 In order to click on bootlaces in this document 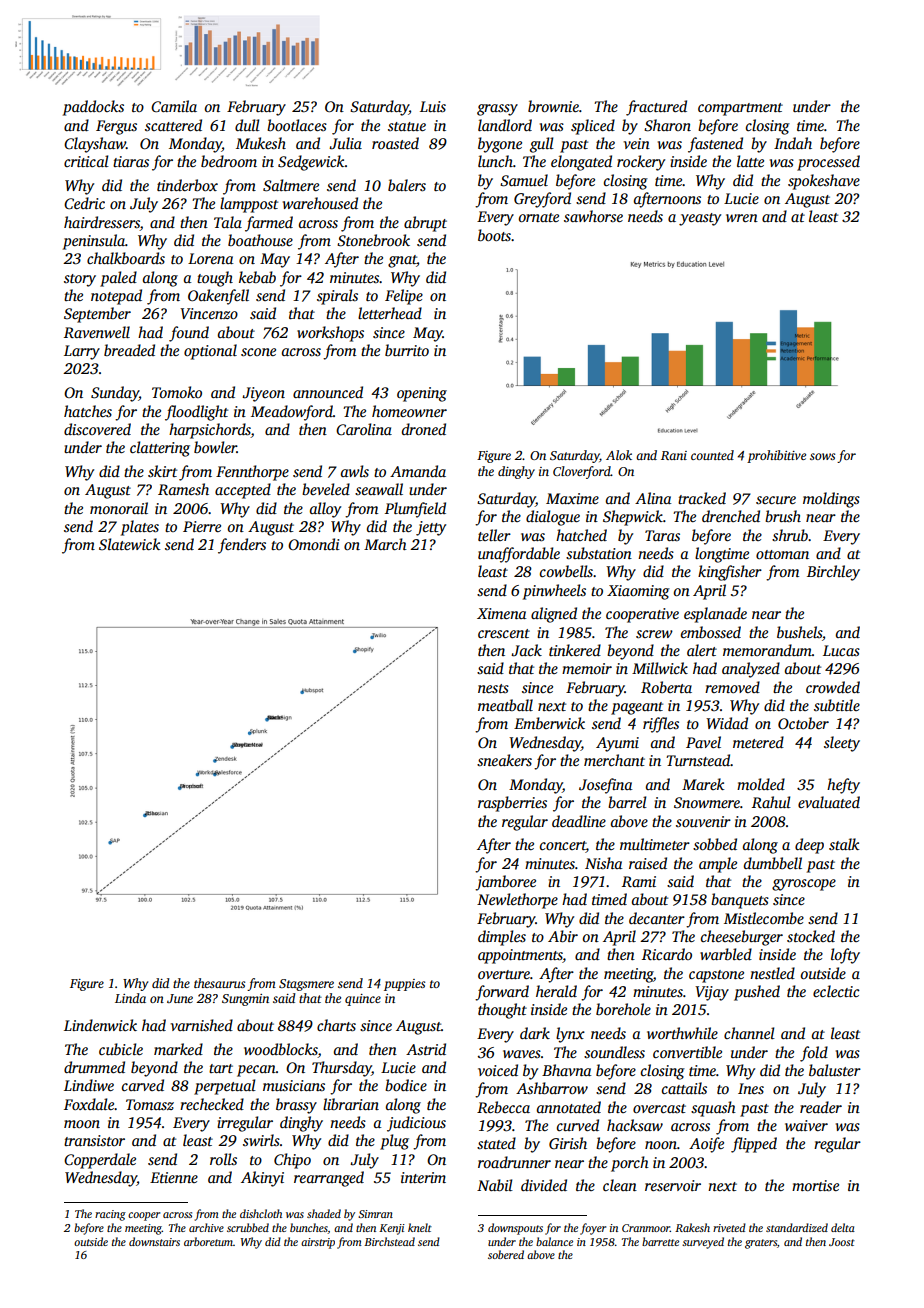, I will do `click(297, 125)`.
